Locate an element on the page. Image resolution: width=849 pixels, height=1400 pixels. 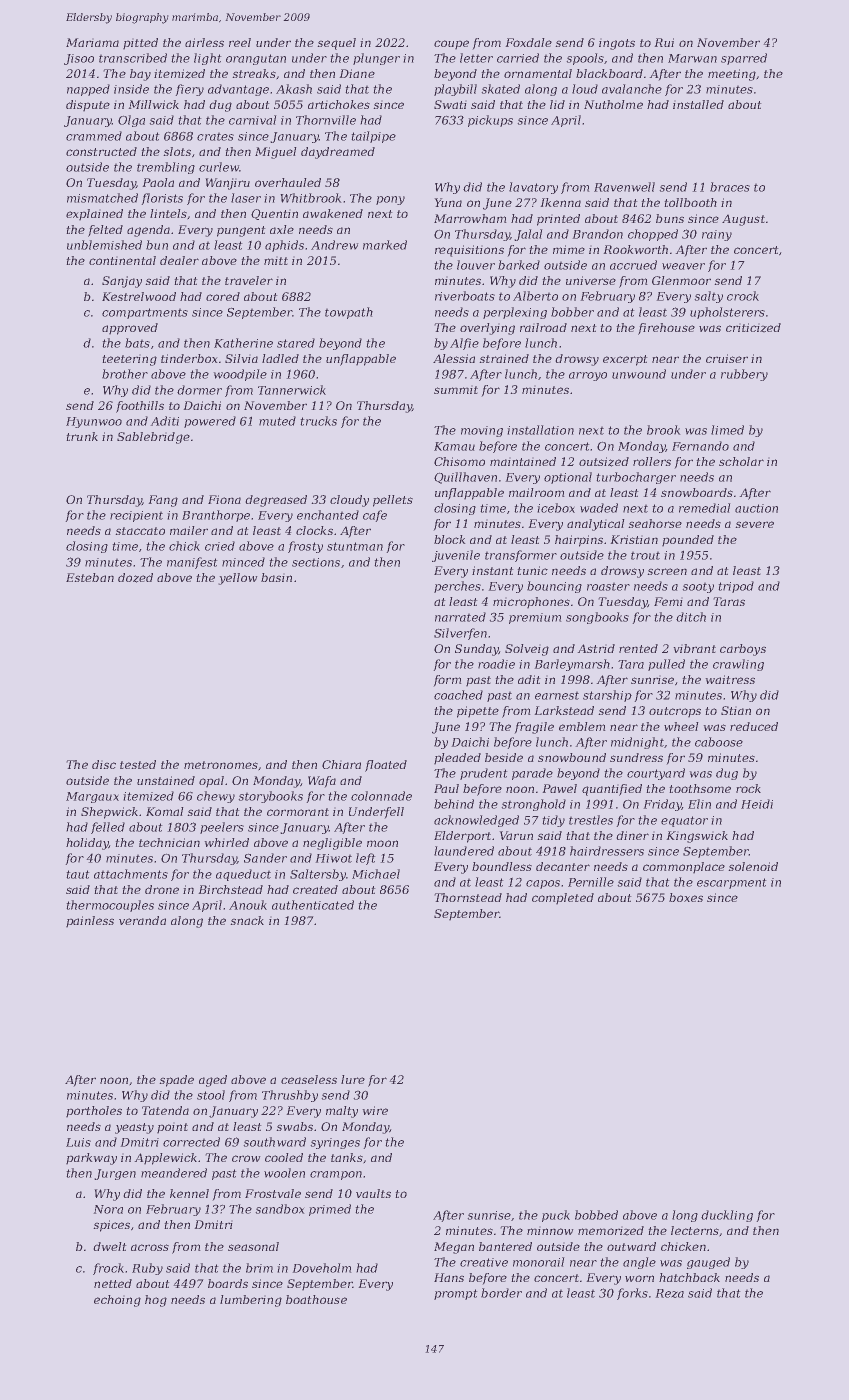
ingots is located at coordinates (617, 44).
